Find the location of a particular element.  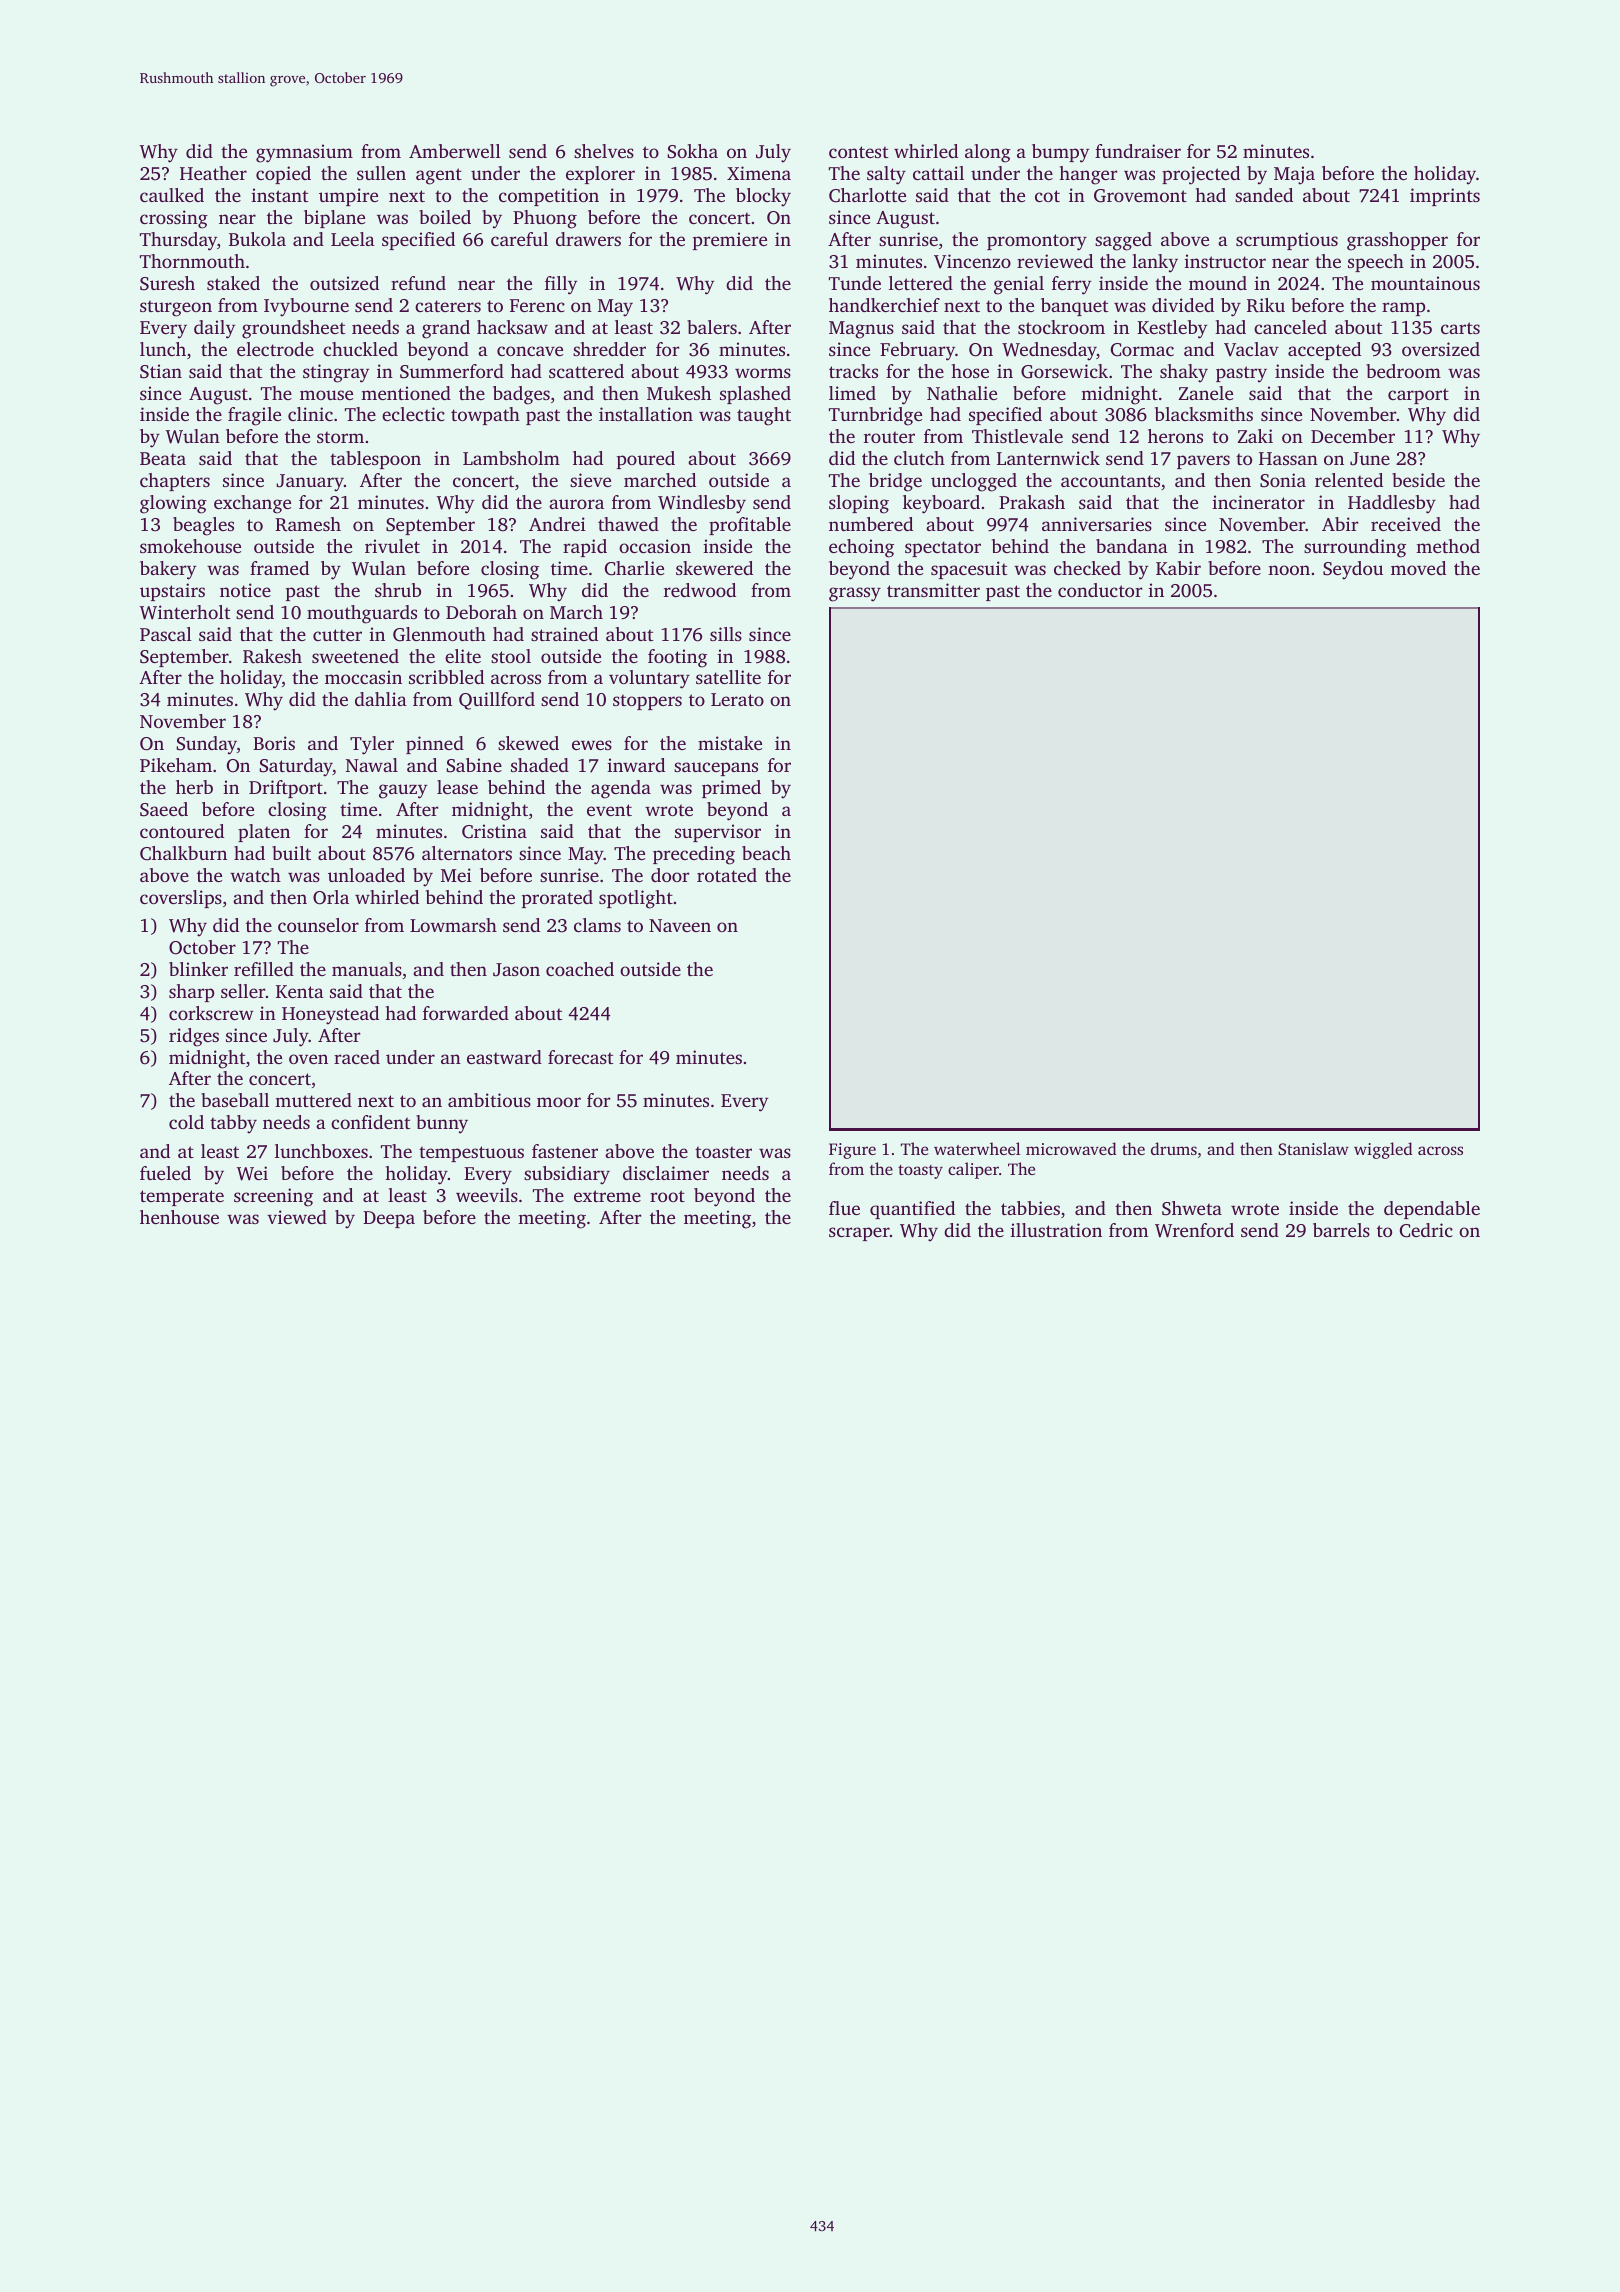

conductor is located at coordinates (1100, 590).
